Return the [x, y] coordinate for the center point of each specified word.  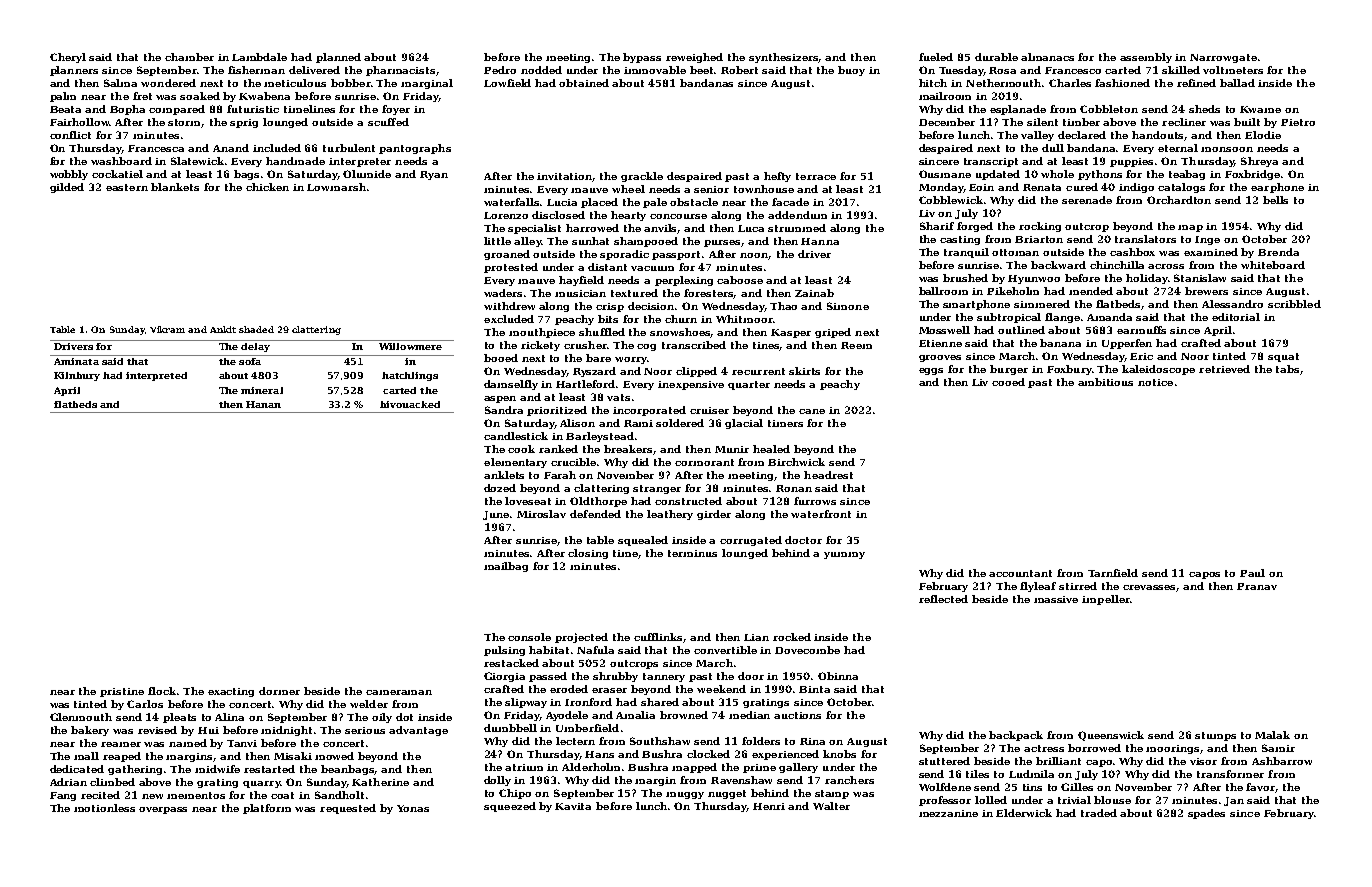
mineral [262, 390]
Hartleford [586, 384]
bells [1275, 200]
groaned [507, 255]
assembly [1146, 58]
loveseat [528, 501]
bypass [642, 58]
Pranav [1257, 586]
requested [348, 809]
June [496, 515]
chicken [267, 187]
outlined [1021, 330]
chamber [189, 57]
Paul [1252, 573]
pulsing [504, 651]
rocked [792, 637]
